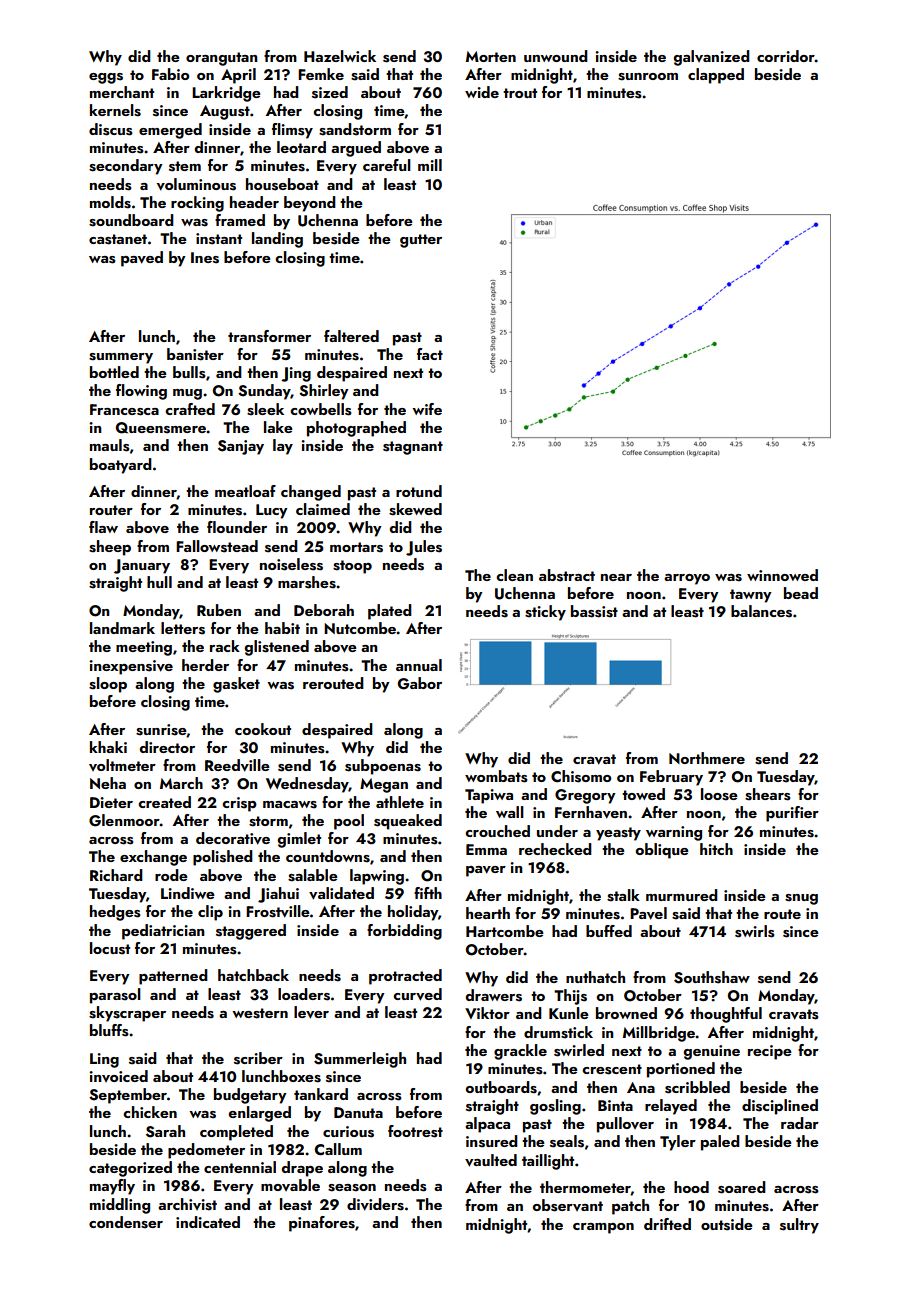  I want to click on shears, so click(768, 794).
